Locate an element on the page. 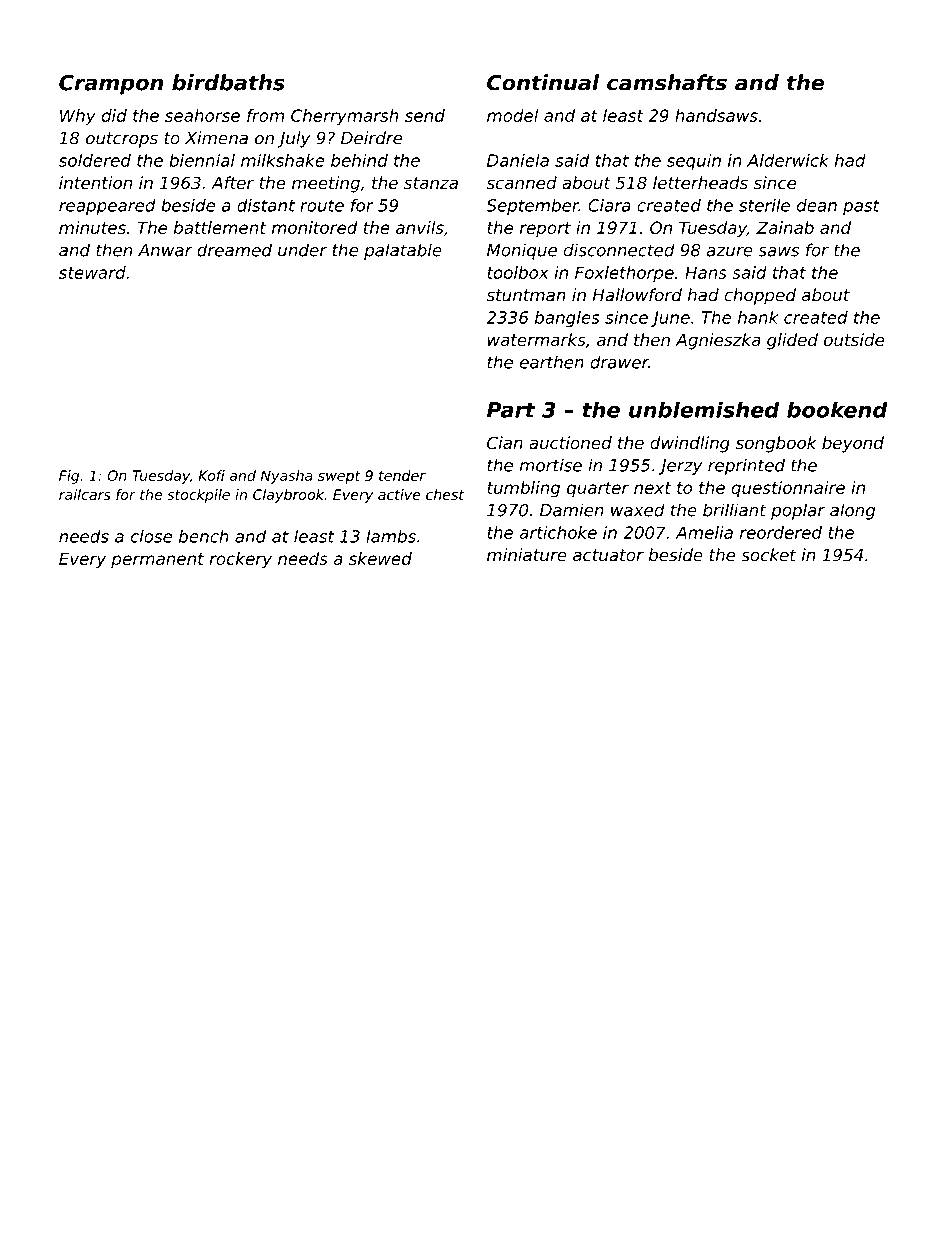  Part is located at coordinates (511, 410).
